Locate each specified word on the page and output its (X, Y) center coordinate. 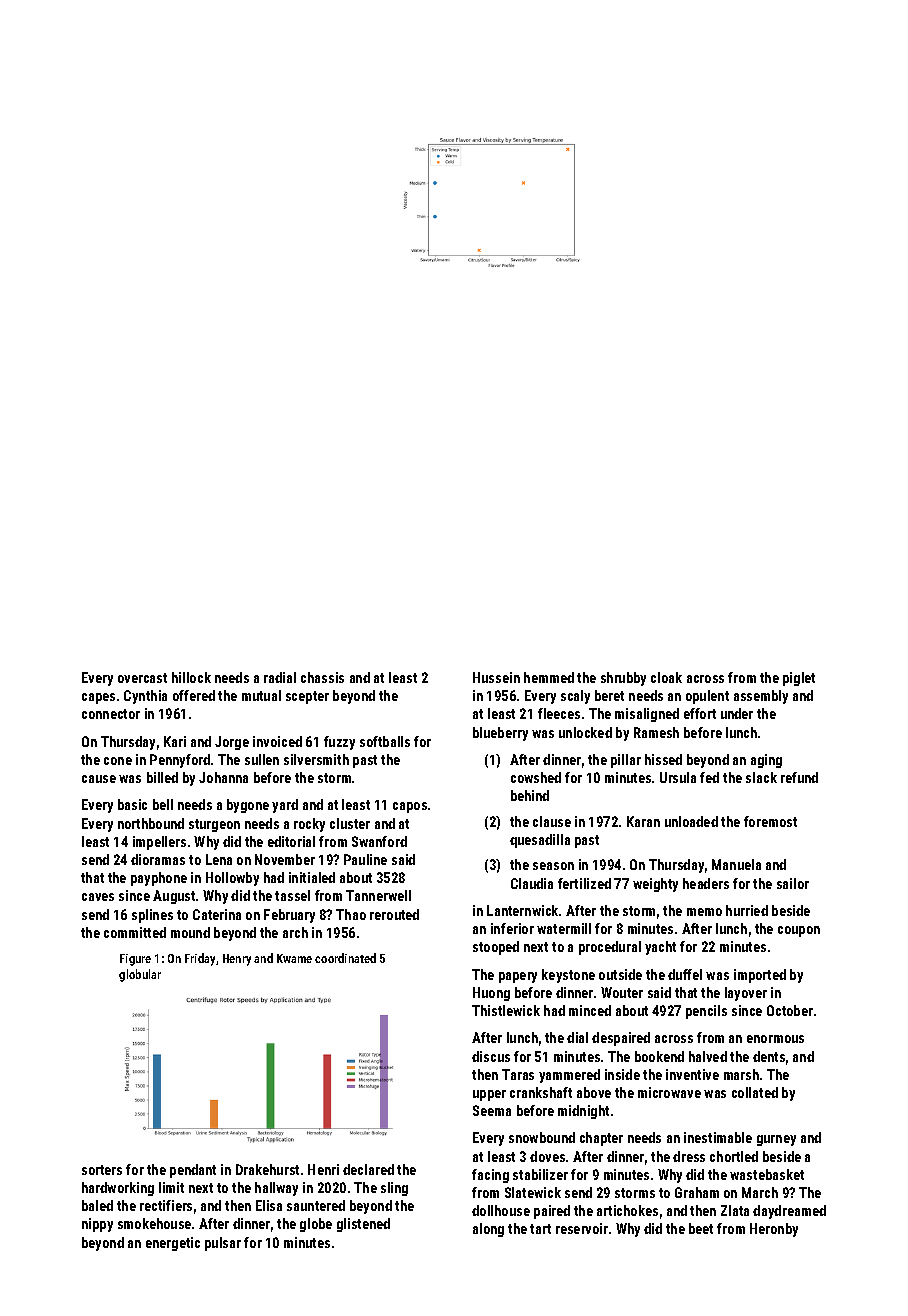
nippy (97, 1225)
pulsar (223, 1244)
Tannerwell (378, 895)
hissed (663, 759)
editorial (291, 841)
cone (118, 761)
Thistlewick (506, 1010)
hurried (747, 910)
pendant (193, 1171)
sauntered (316, 1205)
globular (140, 975)
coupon (799, 931)
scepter (307, 697)
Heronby (774, 1230)
